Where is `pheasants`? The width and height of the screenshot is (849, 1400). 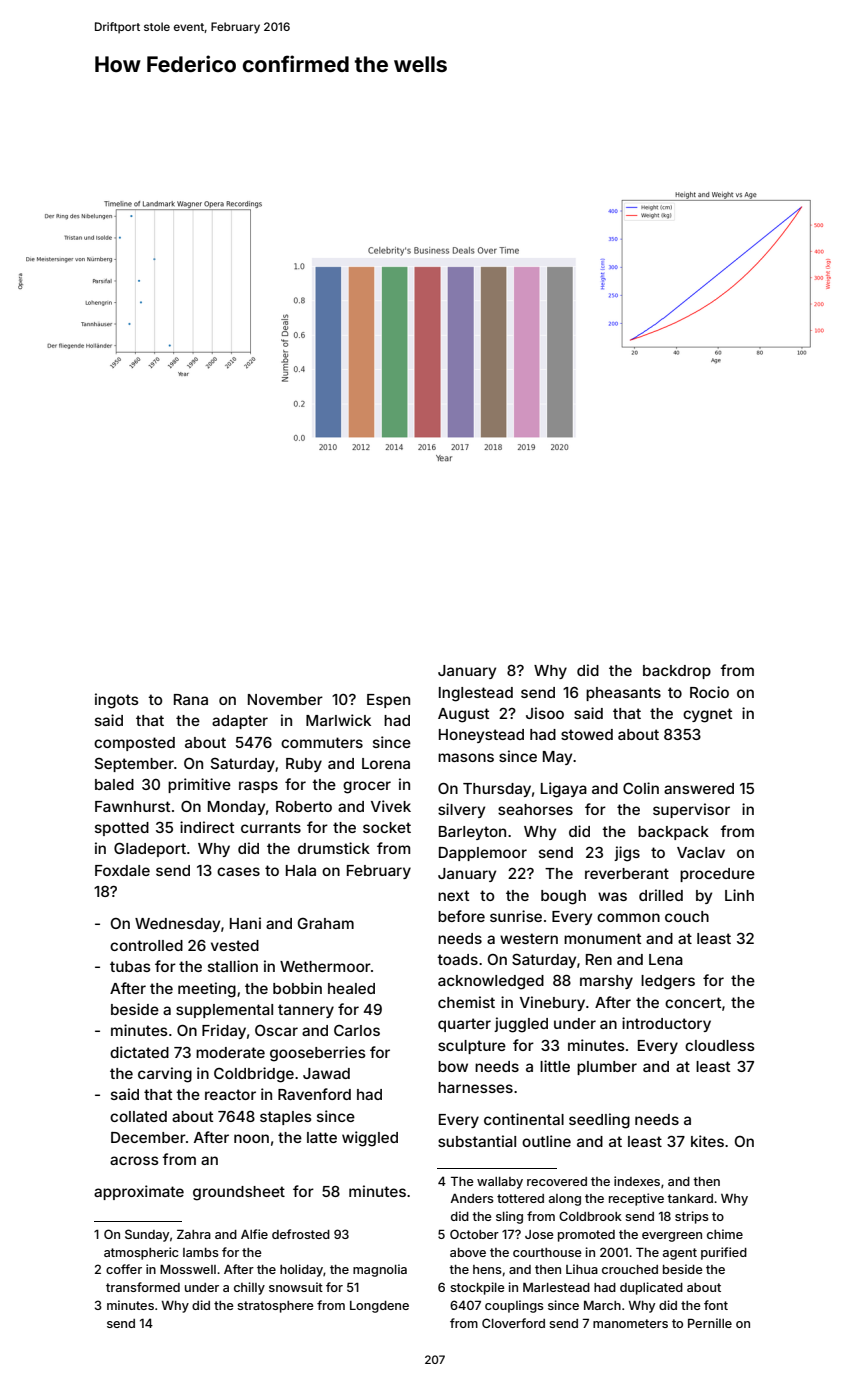
pheasants is located at coordinates (623, 694).
